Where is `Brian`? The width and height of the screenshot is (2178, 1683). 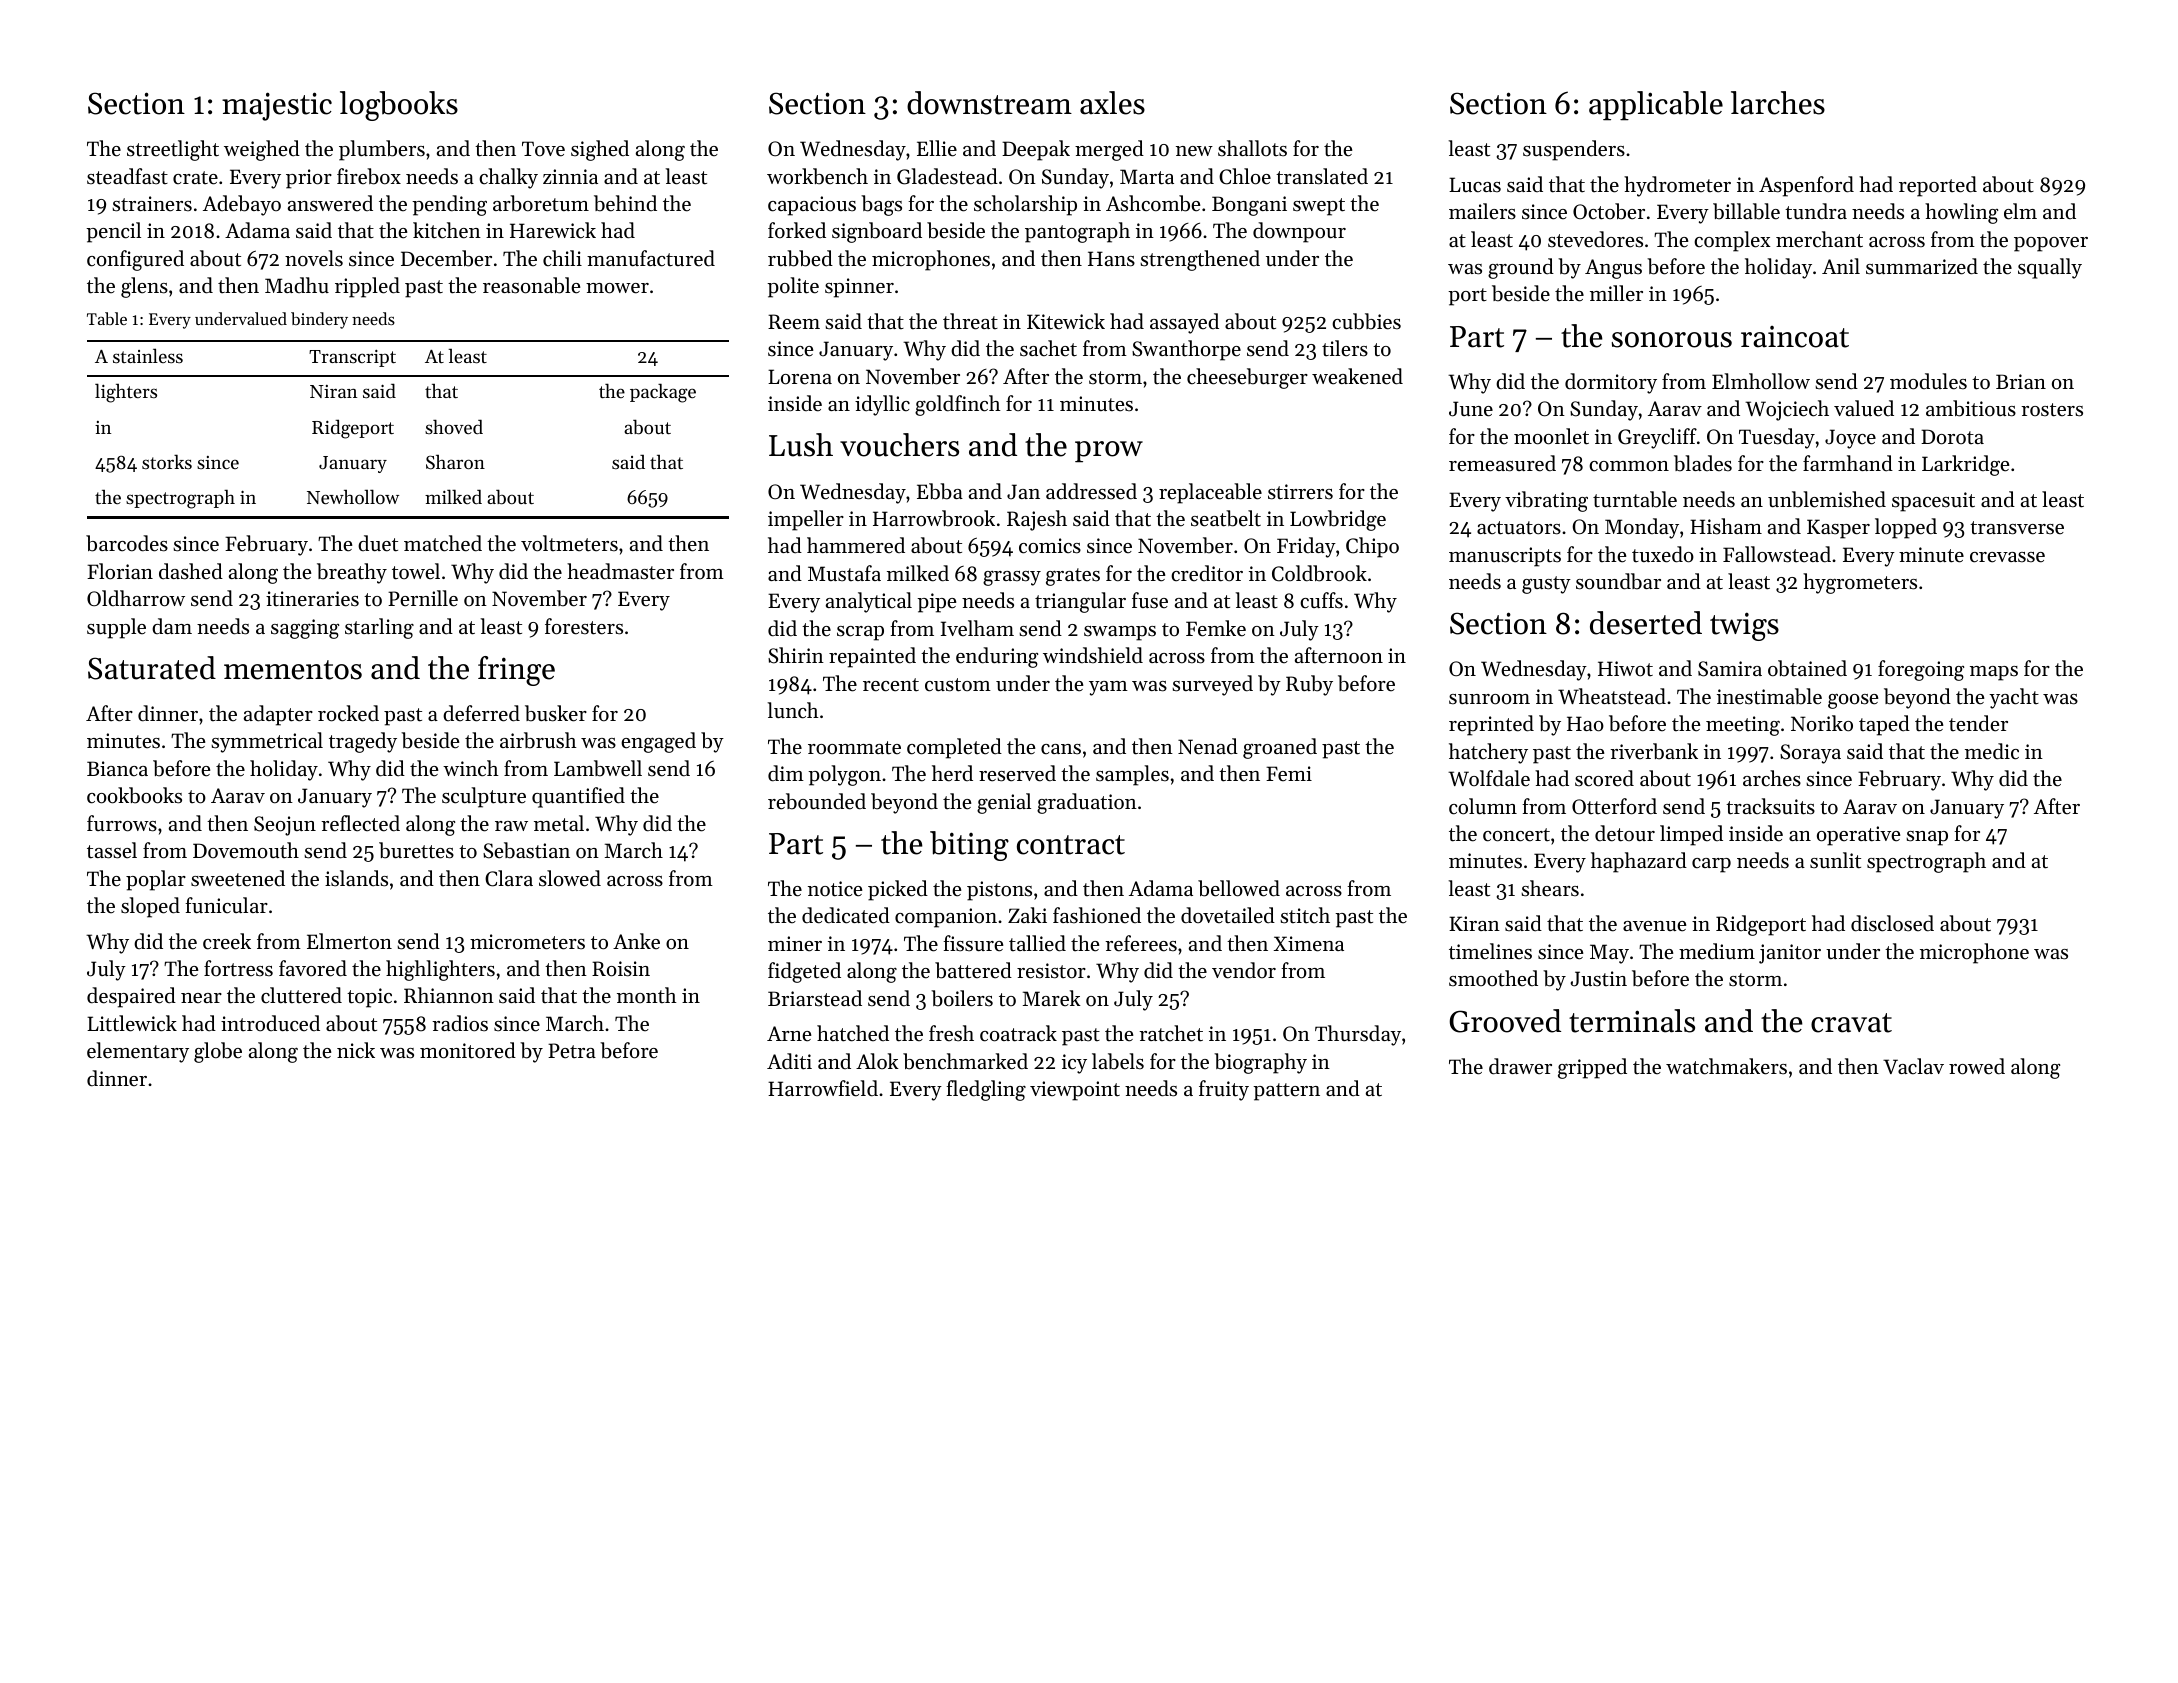
Brian is located at coordinates (2021, 381).
